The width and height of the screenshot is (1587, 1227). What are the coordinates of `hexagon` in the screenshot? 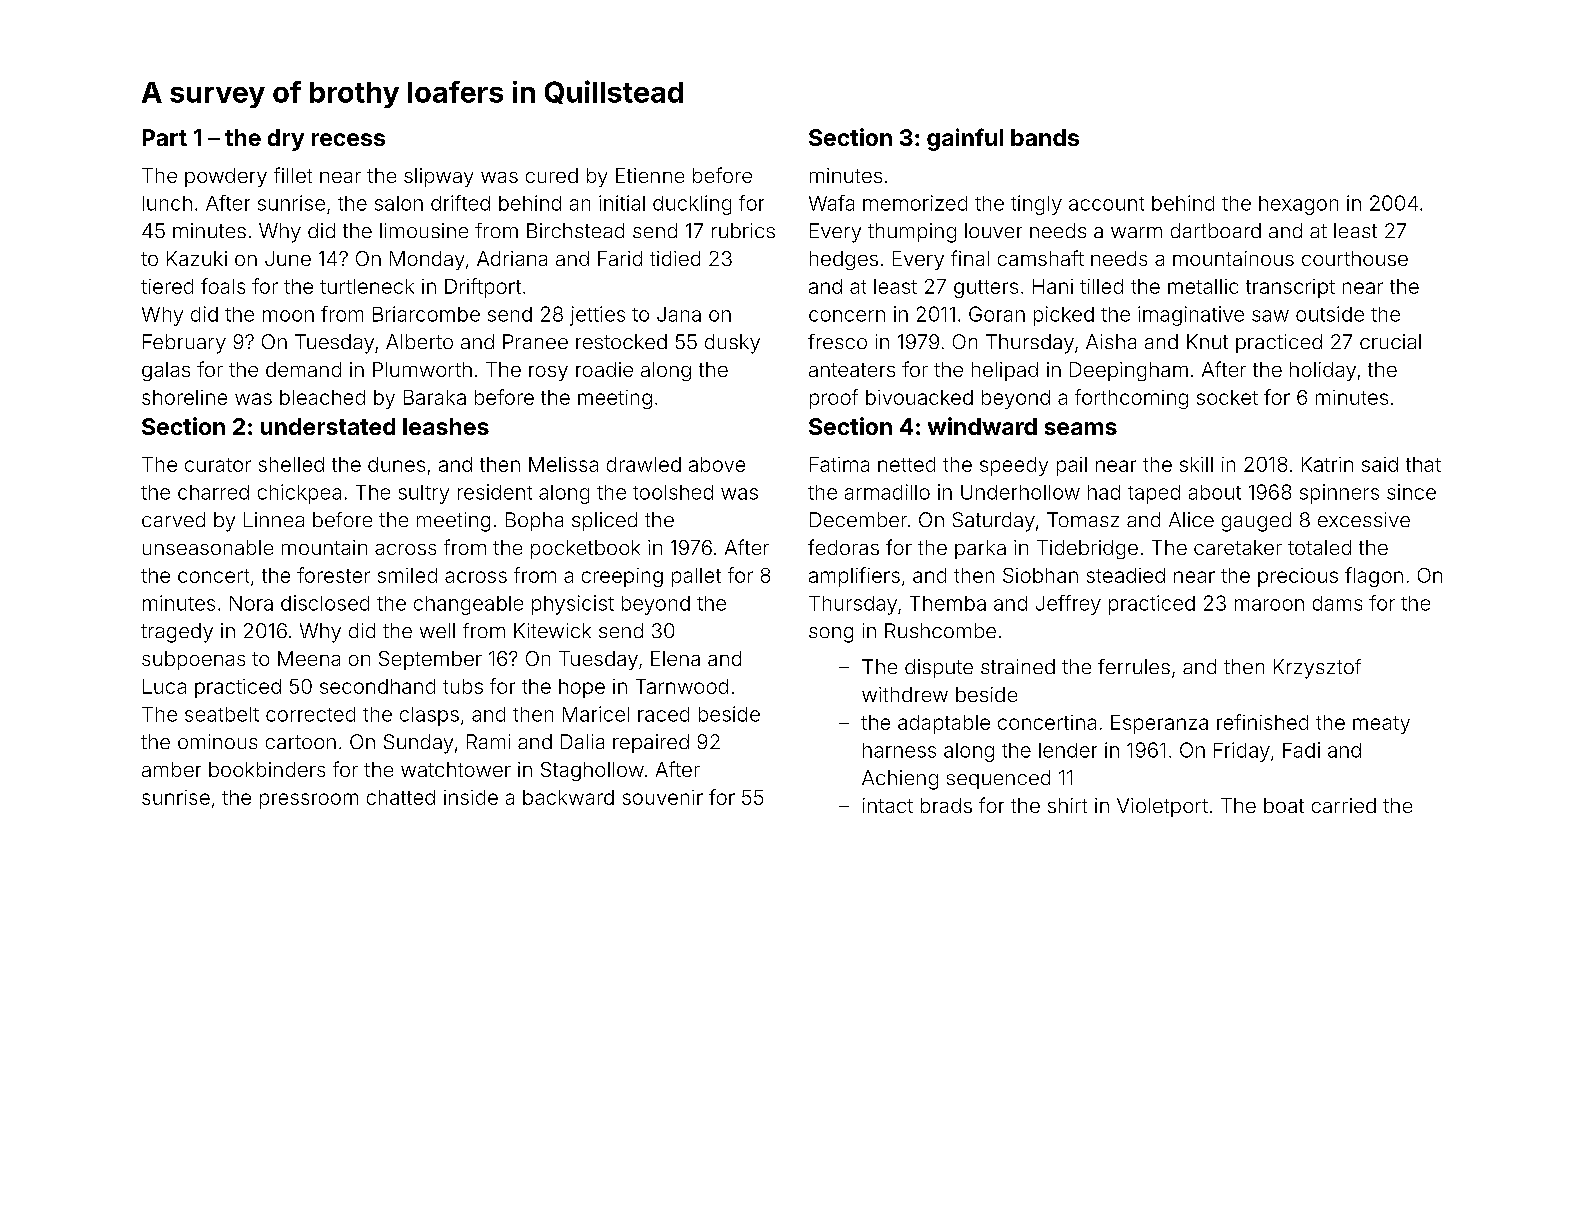 It's located at (1298, 205).
